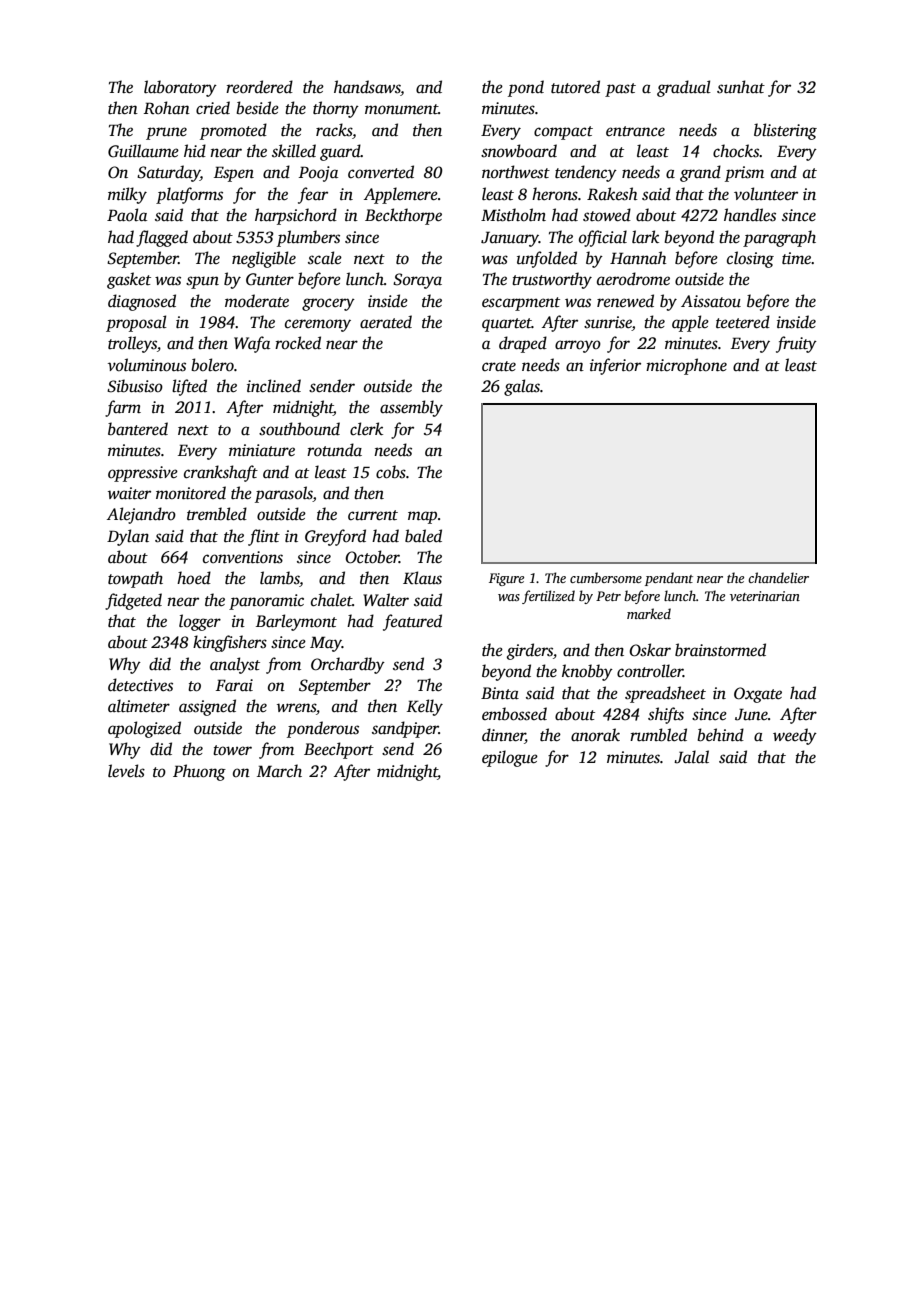  What do you see at coordinates (412, 622) in the screenshot?
I see `featured` at bounding box center [412, 622].
